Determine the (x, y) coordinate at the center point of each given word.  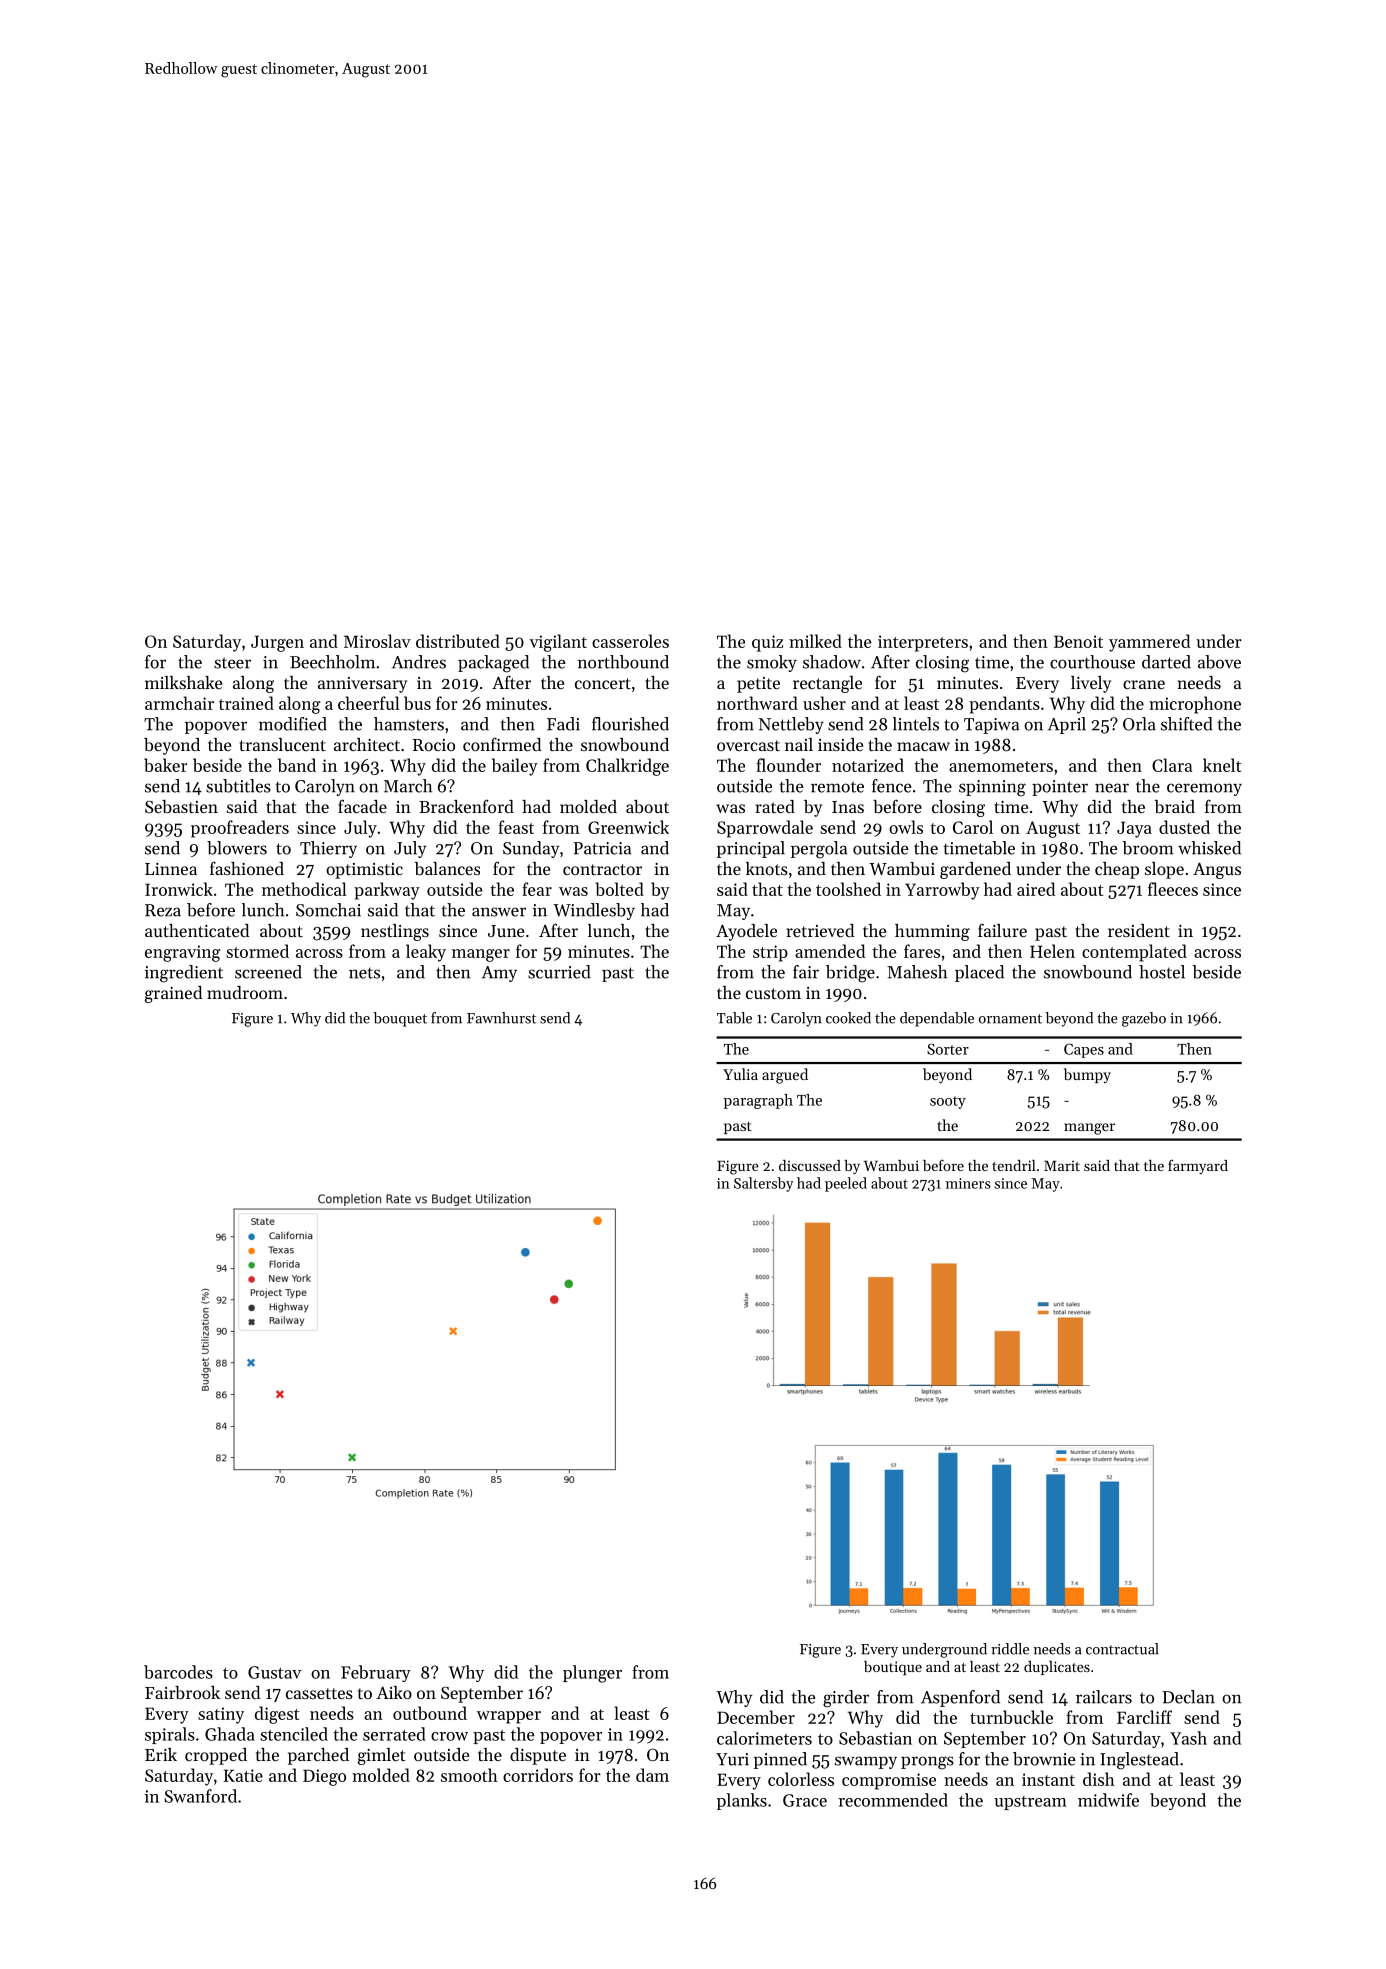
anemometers (1001, 766)
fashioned (247, 868)
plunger (592, 1674)
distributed (458, 641)
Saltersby (763, 1184)
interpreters (923, 643)
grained (173, 994)
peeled (846, 1184)
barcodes (178, 1672)
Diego (324, 1777)
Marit (1062, 1166)
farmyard (1198, 1166)
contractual (1122, 1649)
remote (837, 787)
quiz (767, 643)
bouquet (400, 1019)
